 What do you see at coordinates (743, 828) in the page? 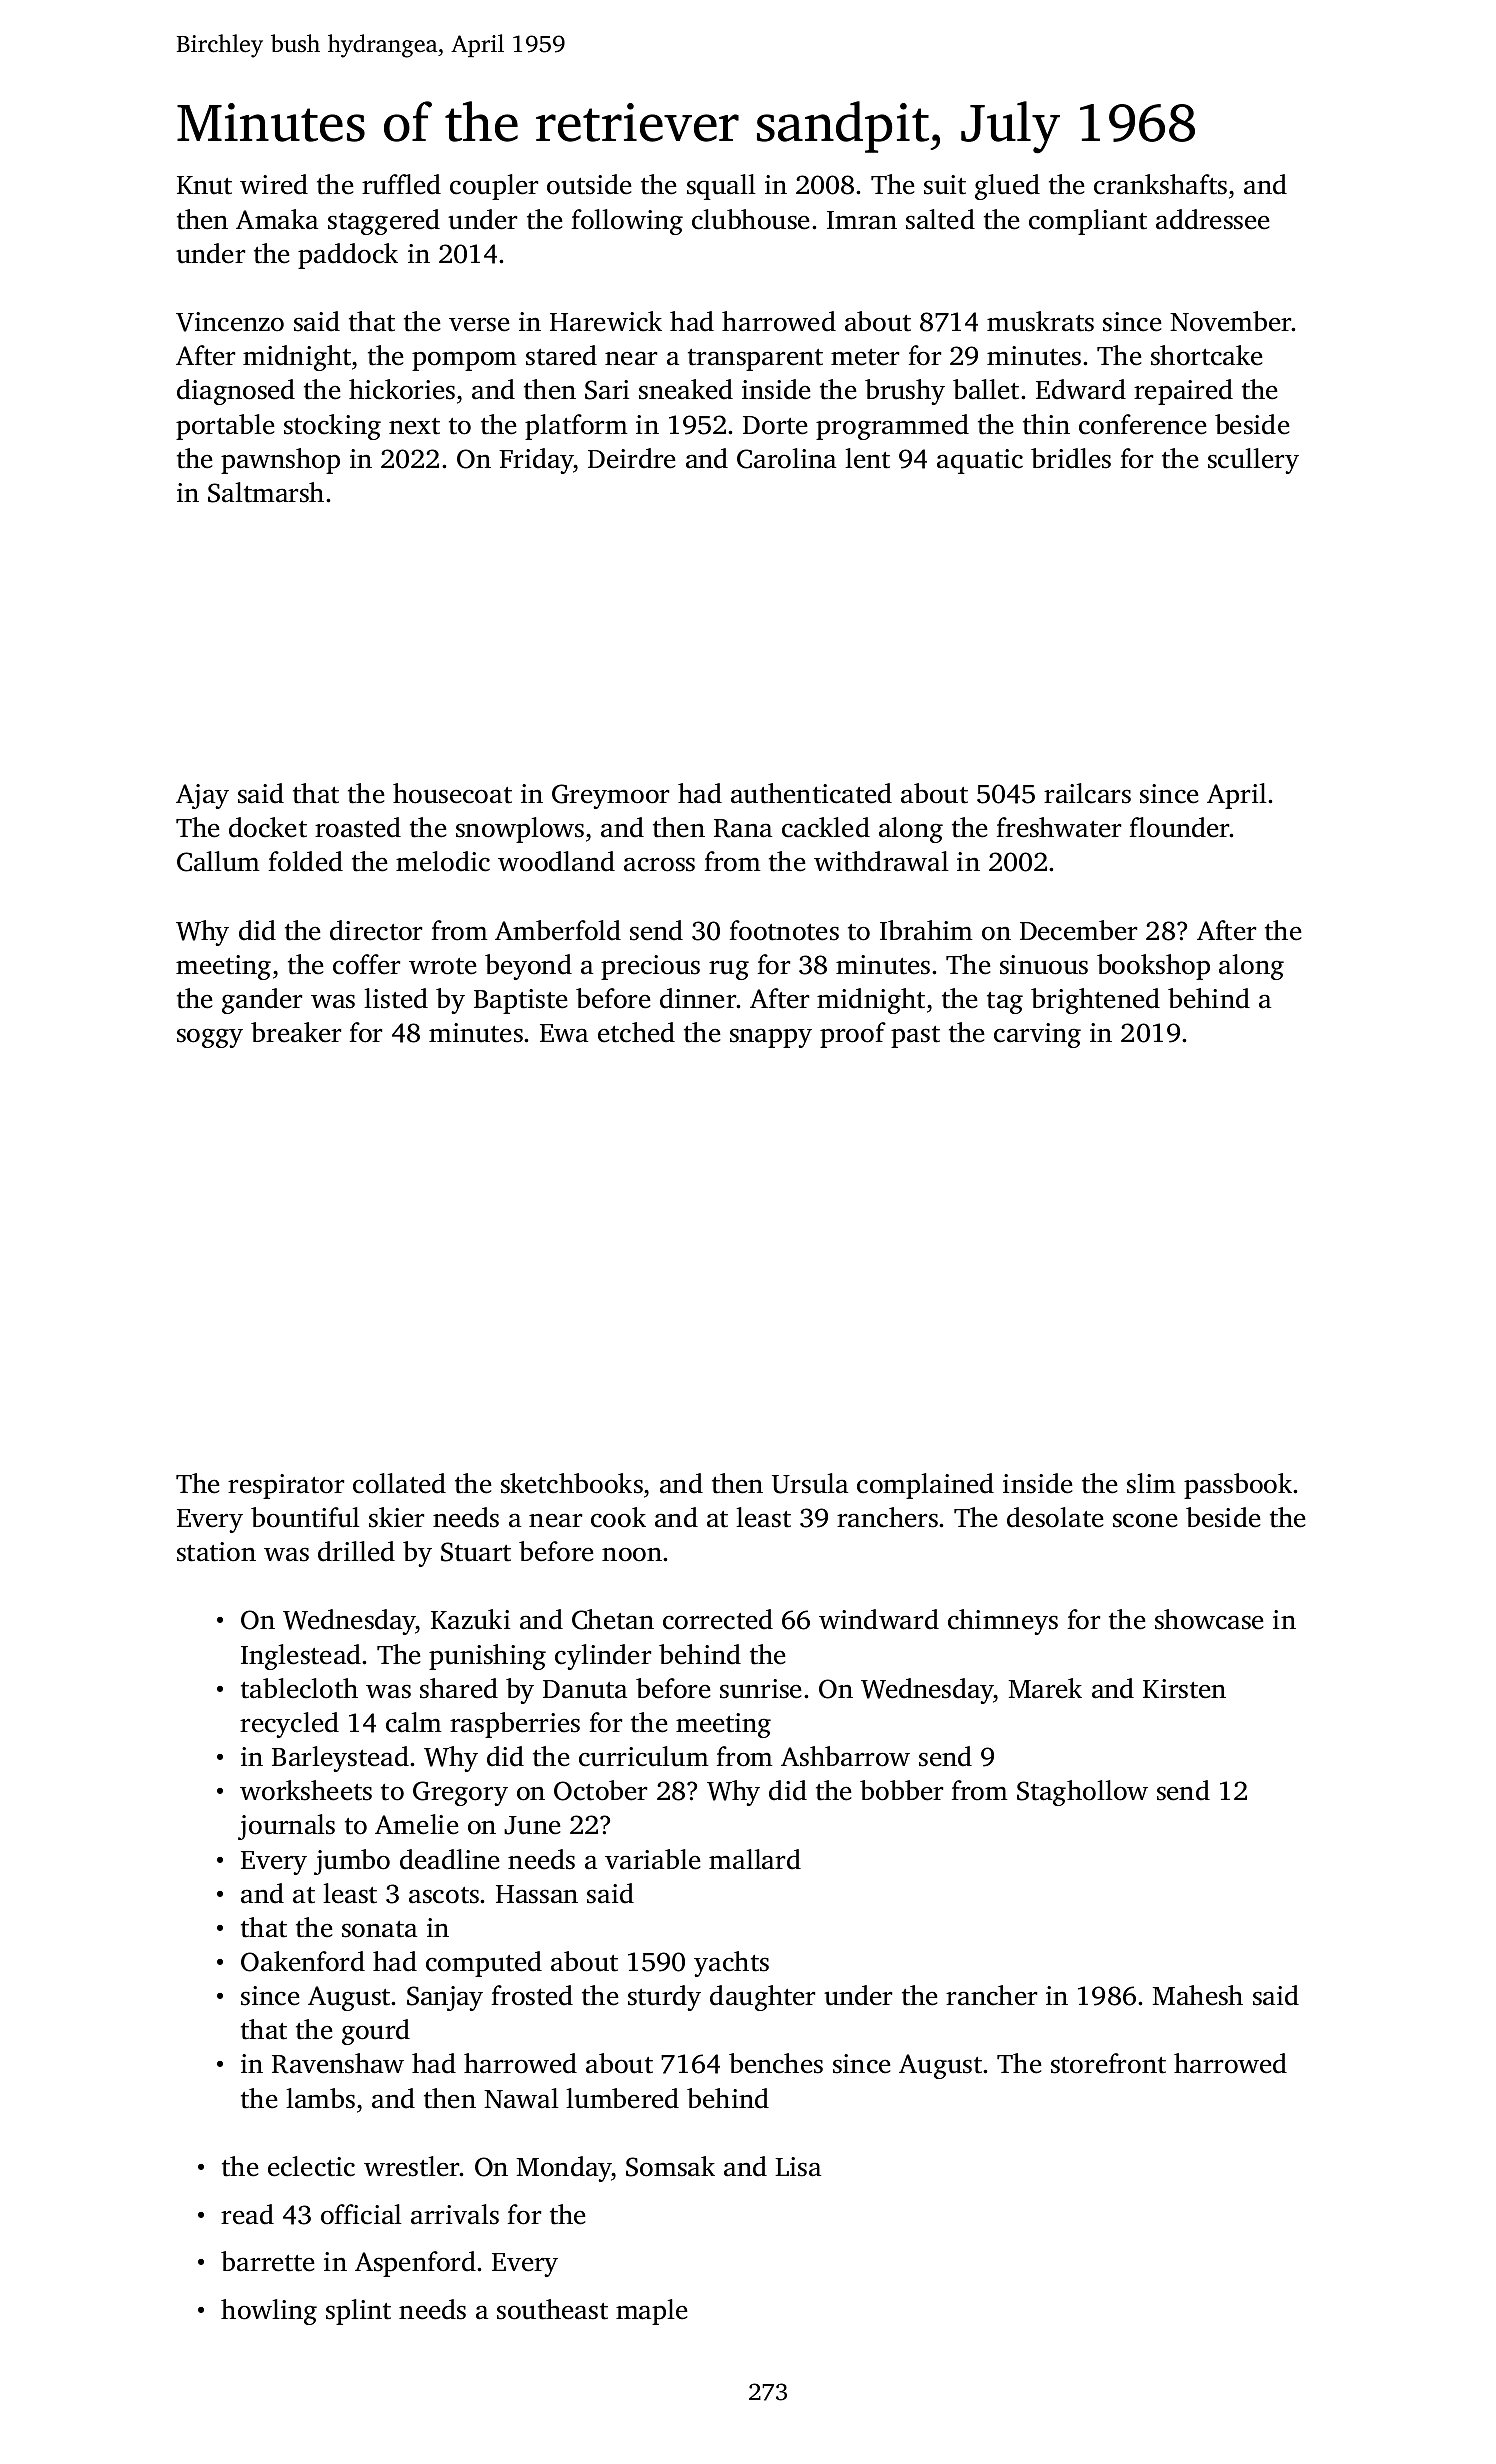
I see `Rana` at bounding box center [743, 828].
